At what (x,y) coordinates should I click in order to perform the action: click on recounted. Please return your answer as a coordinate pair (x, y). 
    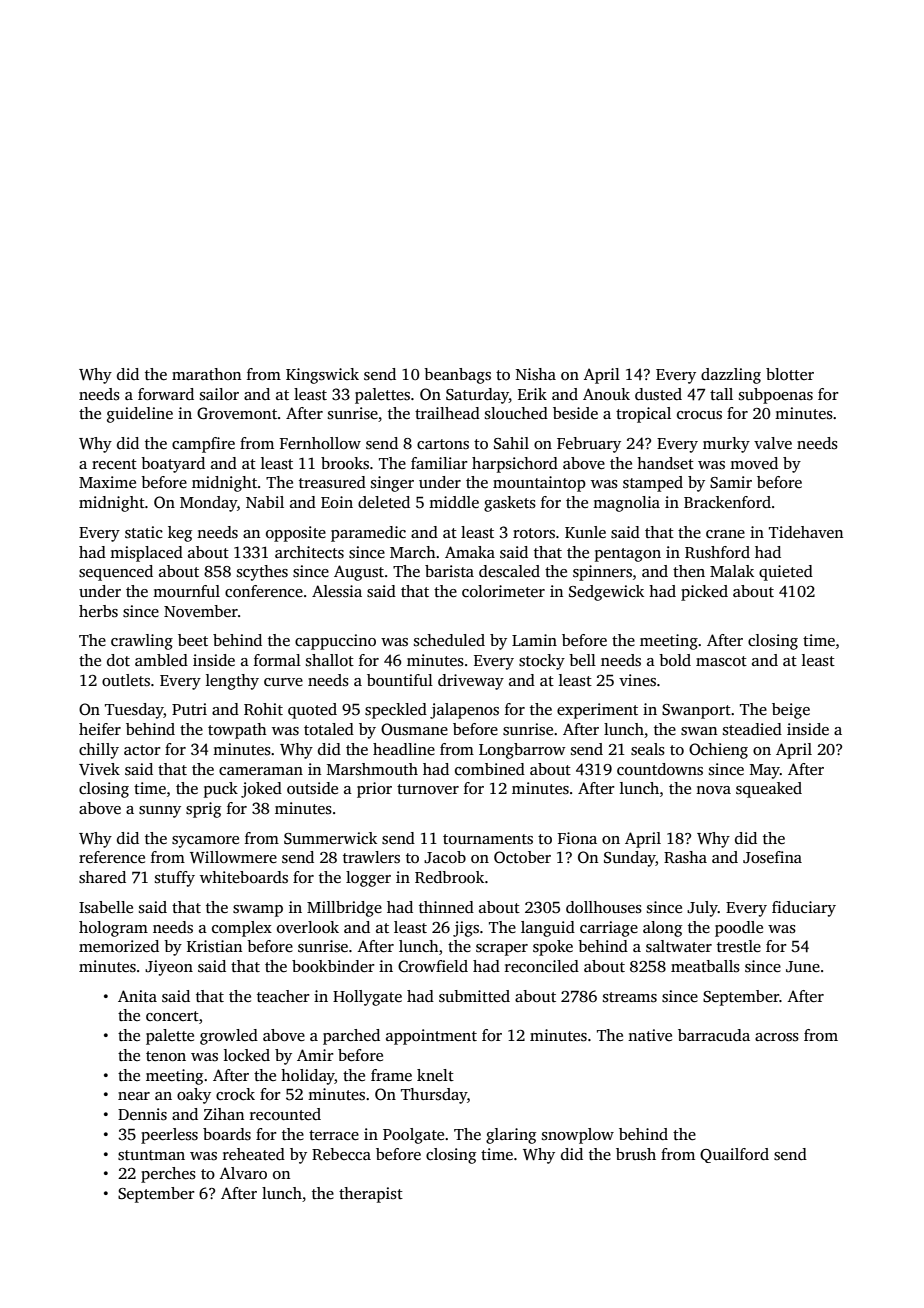
    Looking at the image, I should click on (285, 1114).
